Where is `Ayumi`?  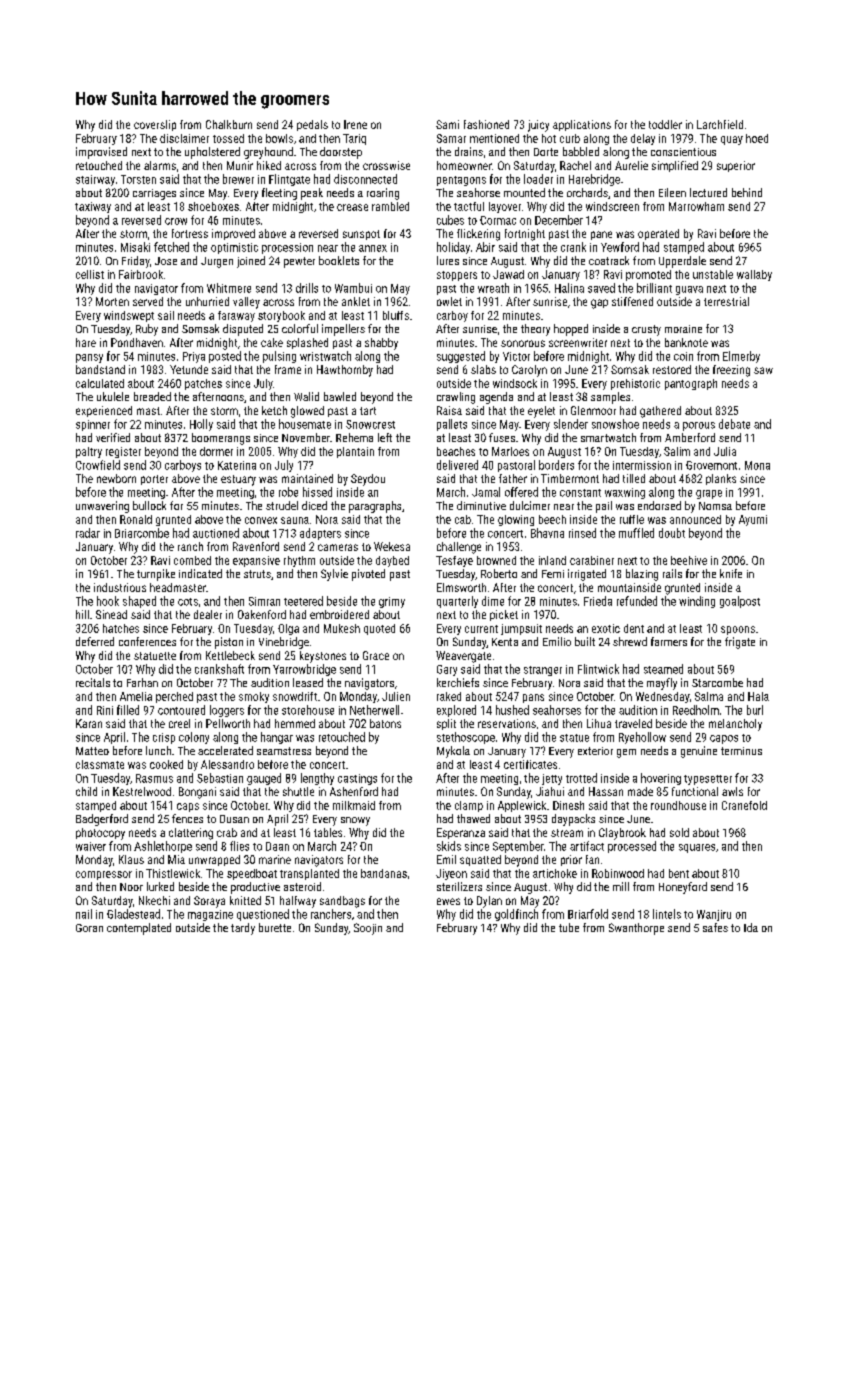
Ayumi is located at coordinates (753, 520).
